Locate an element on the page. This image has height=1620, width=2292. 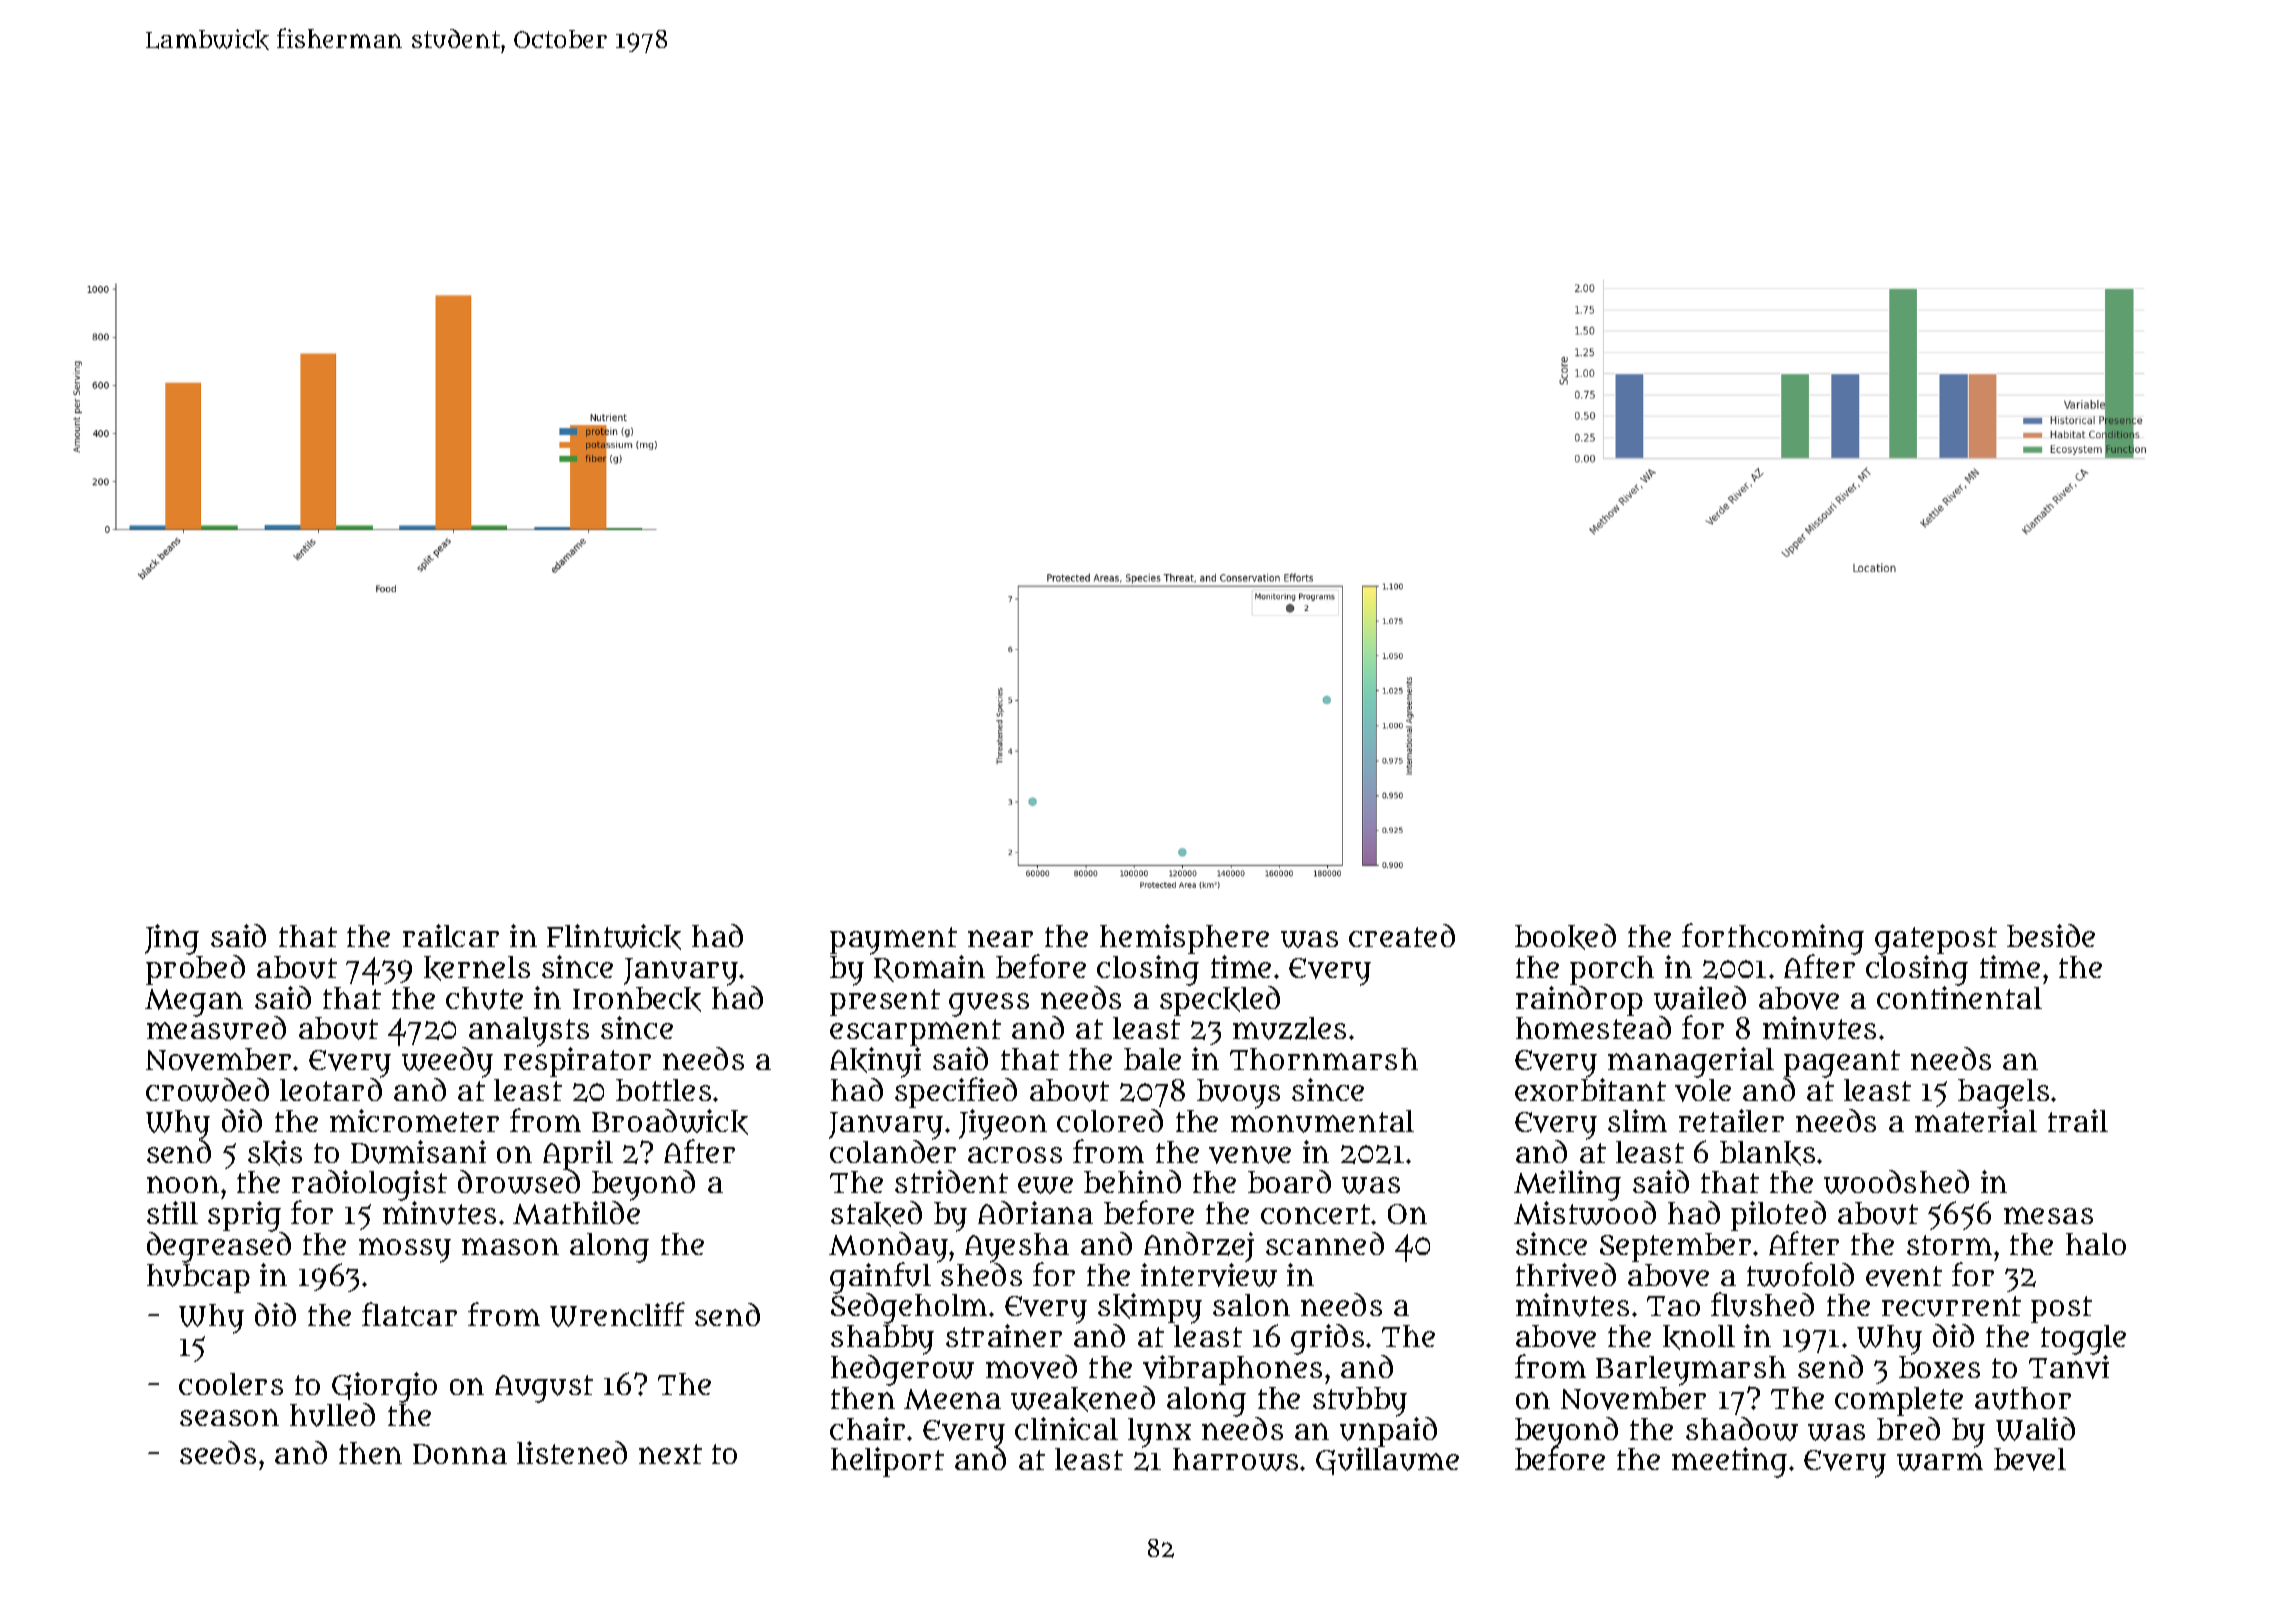
listened is located at coordinates (572, 1452).
